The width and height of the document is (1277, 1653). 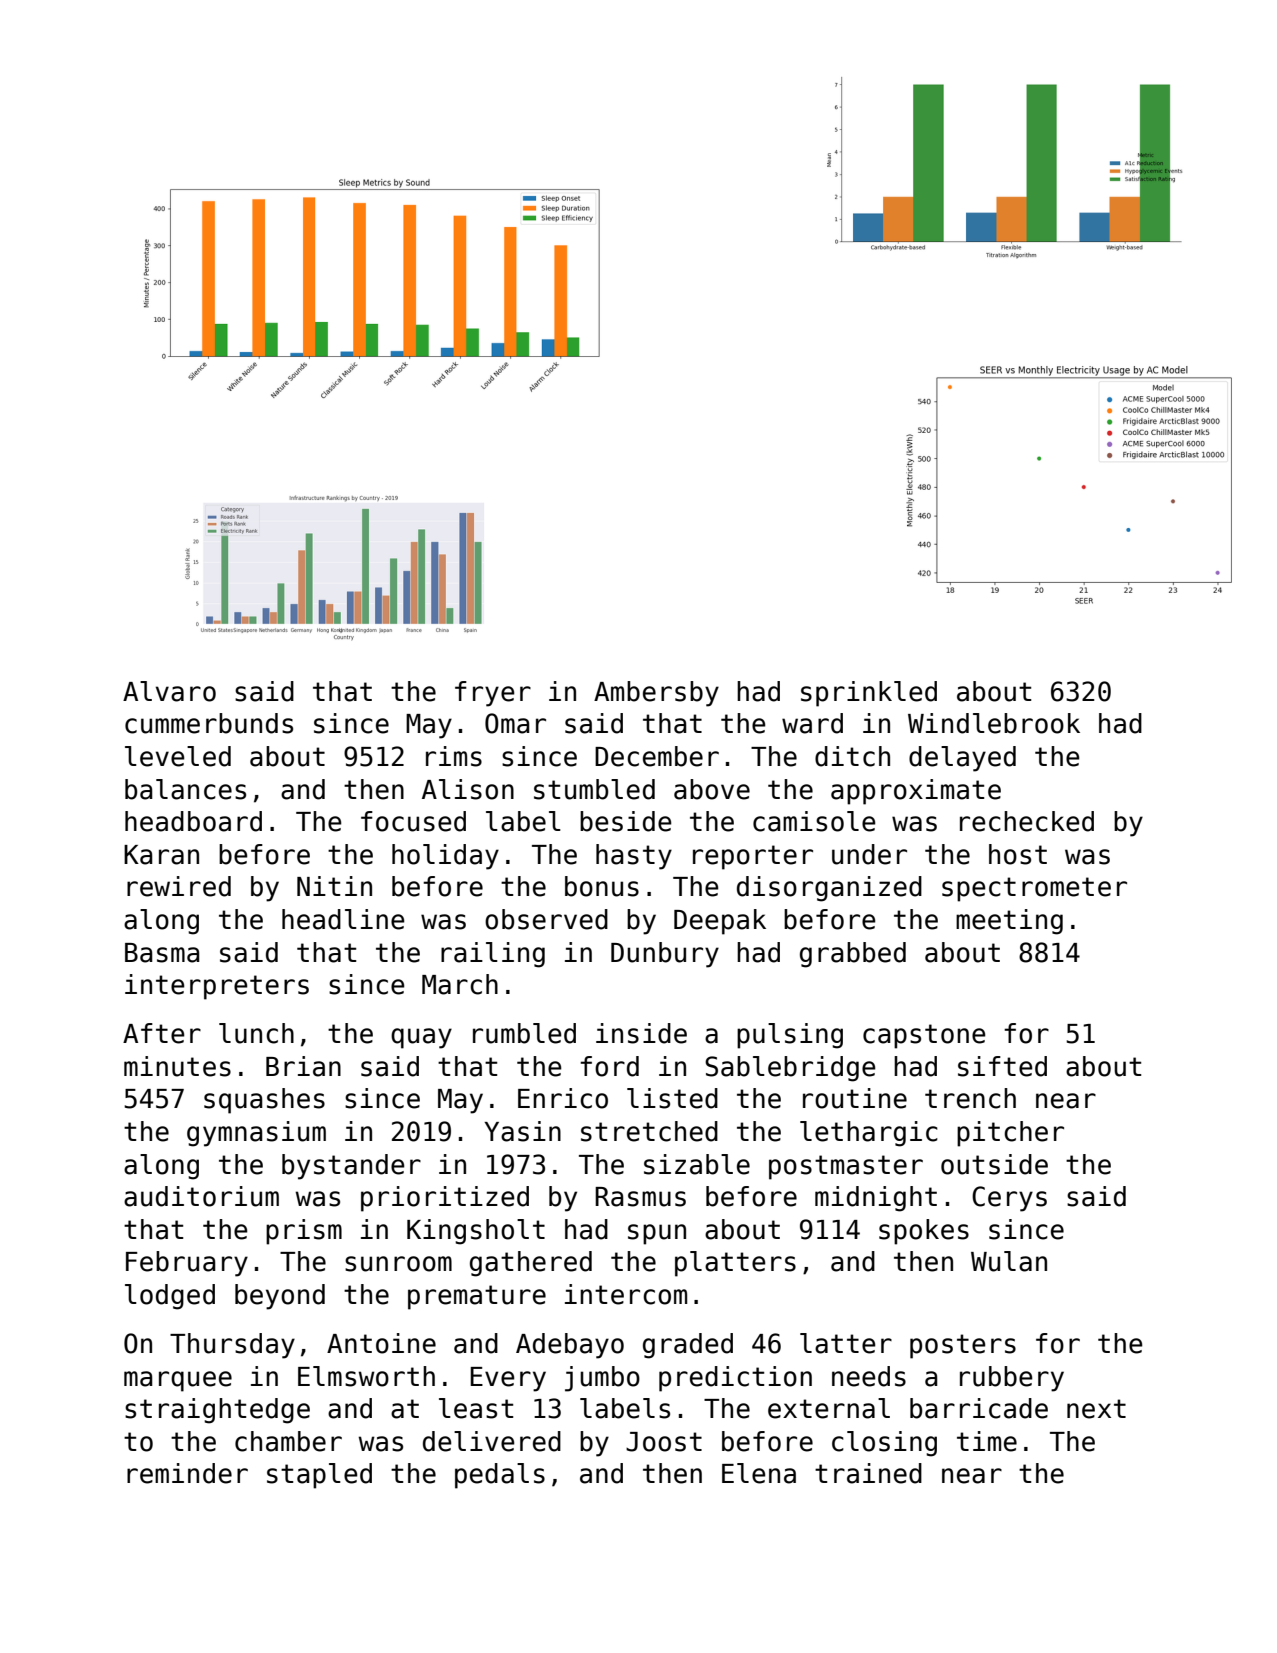 What do you see at coordinates (626, 1294) in the document?
I see `intercom` at bounding box center [626, 1294].
